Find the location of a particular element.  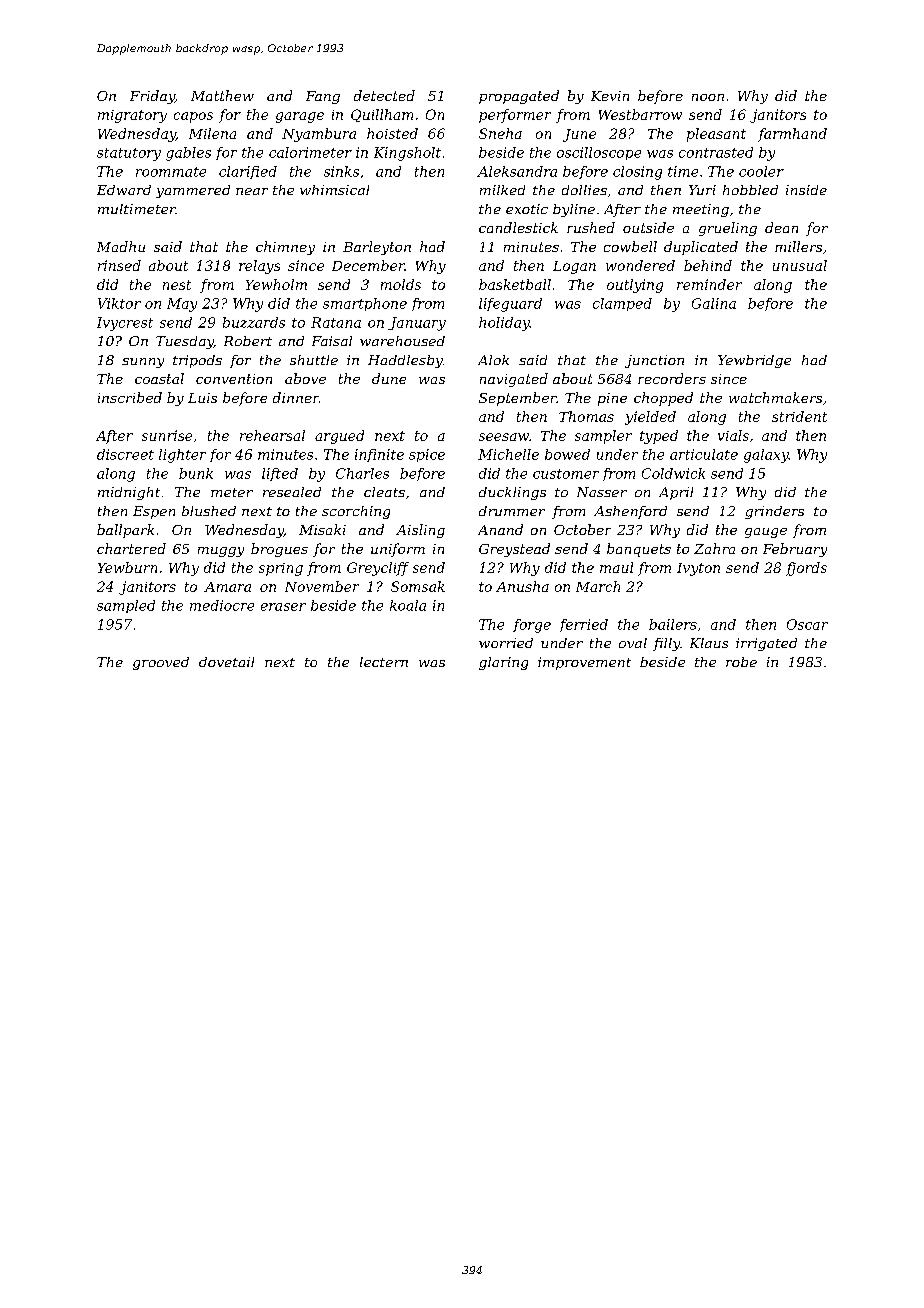

discreet is located at coordinates (125, 454).
